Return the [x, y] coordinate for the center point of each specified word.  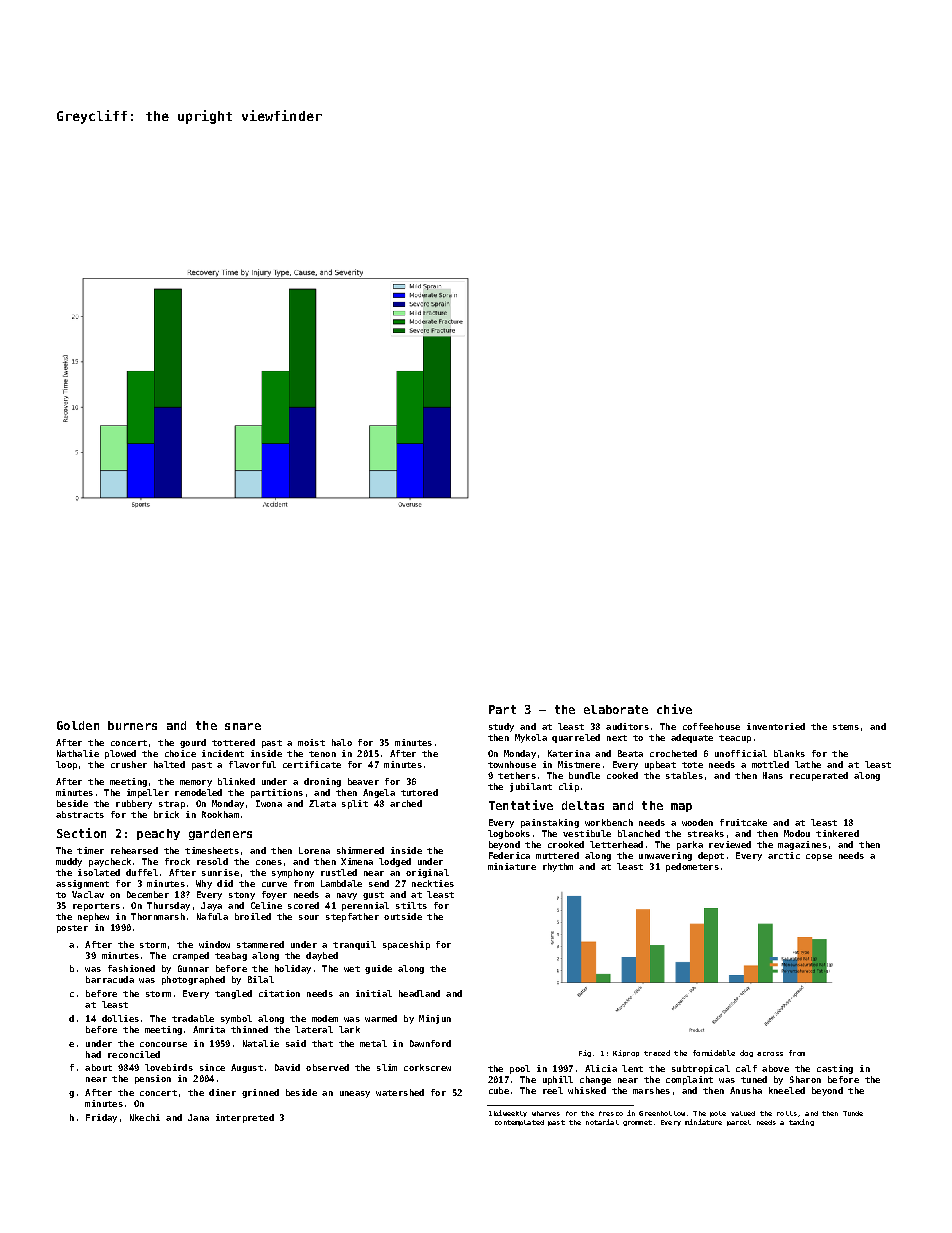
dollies [120, 1018]
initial [374, 993]
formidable [714, 1053]
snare [243, 726]
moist [311, 742]
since [212, 1067]
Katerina [569, 753]
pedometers [692, 867]
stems [846, 727]
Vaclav [88, 894]
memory [196, 783]
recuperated [819, 776]
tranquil [354, 945]
